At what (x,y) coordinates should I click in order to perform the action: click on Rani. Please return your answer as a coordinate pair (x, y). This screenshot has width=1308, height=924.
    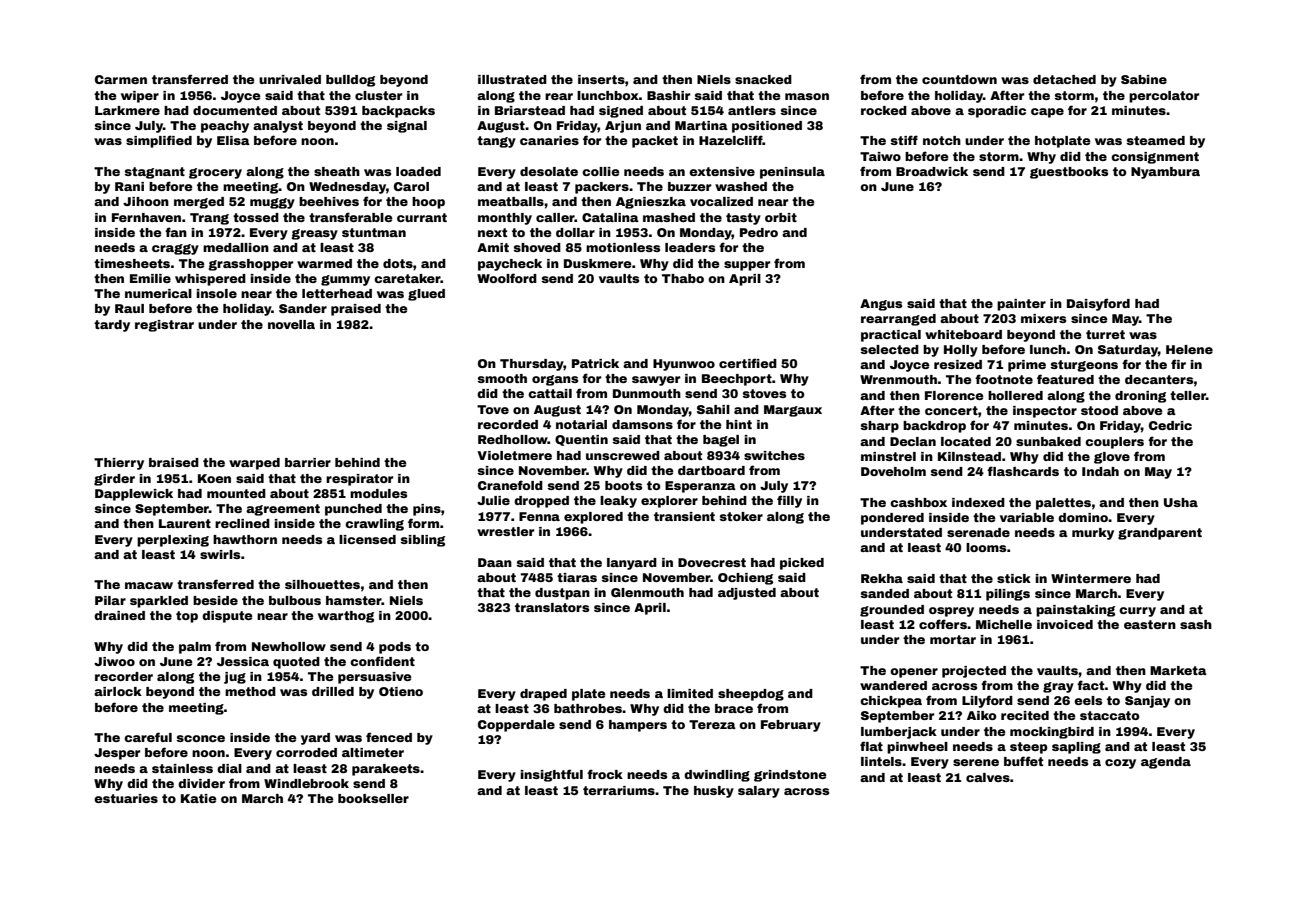
    Looking at the image, I should click on (129, 186).
